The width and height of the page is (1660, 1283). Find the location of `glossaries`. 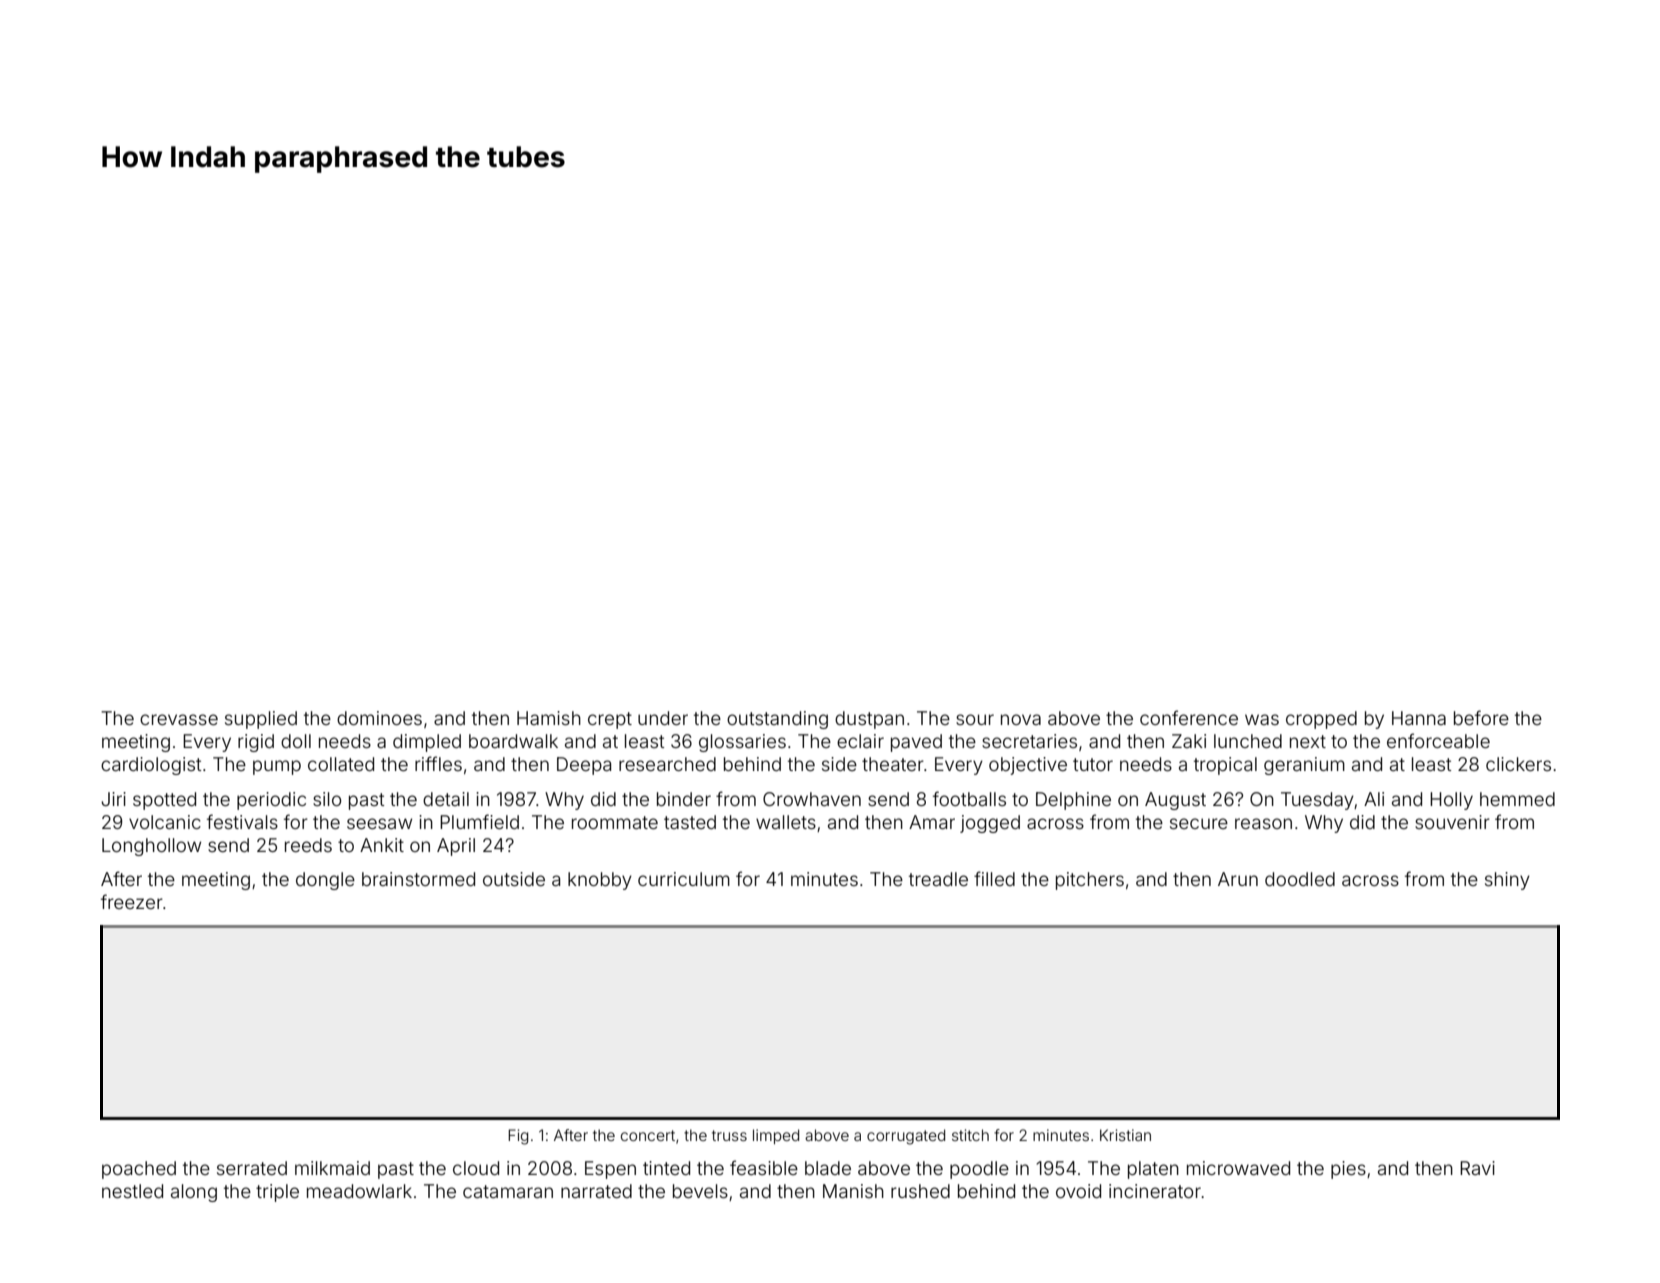

glossaries is located at coordinates (742, 743).
